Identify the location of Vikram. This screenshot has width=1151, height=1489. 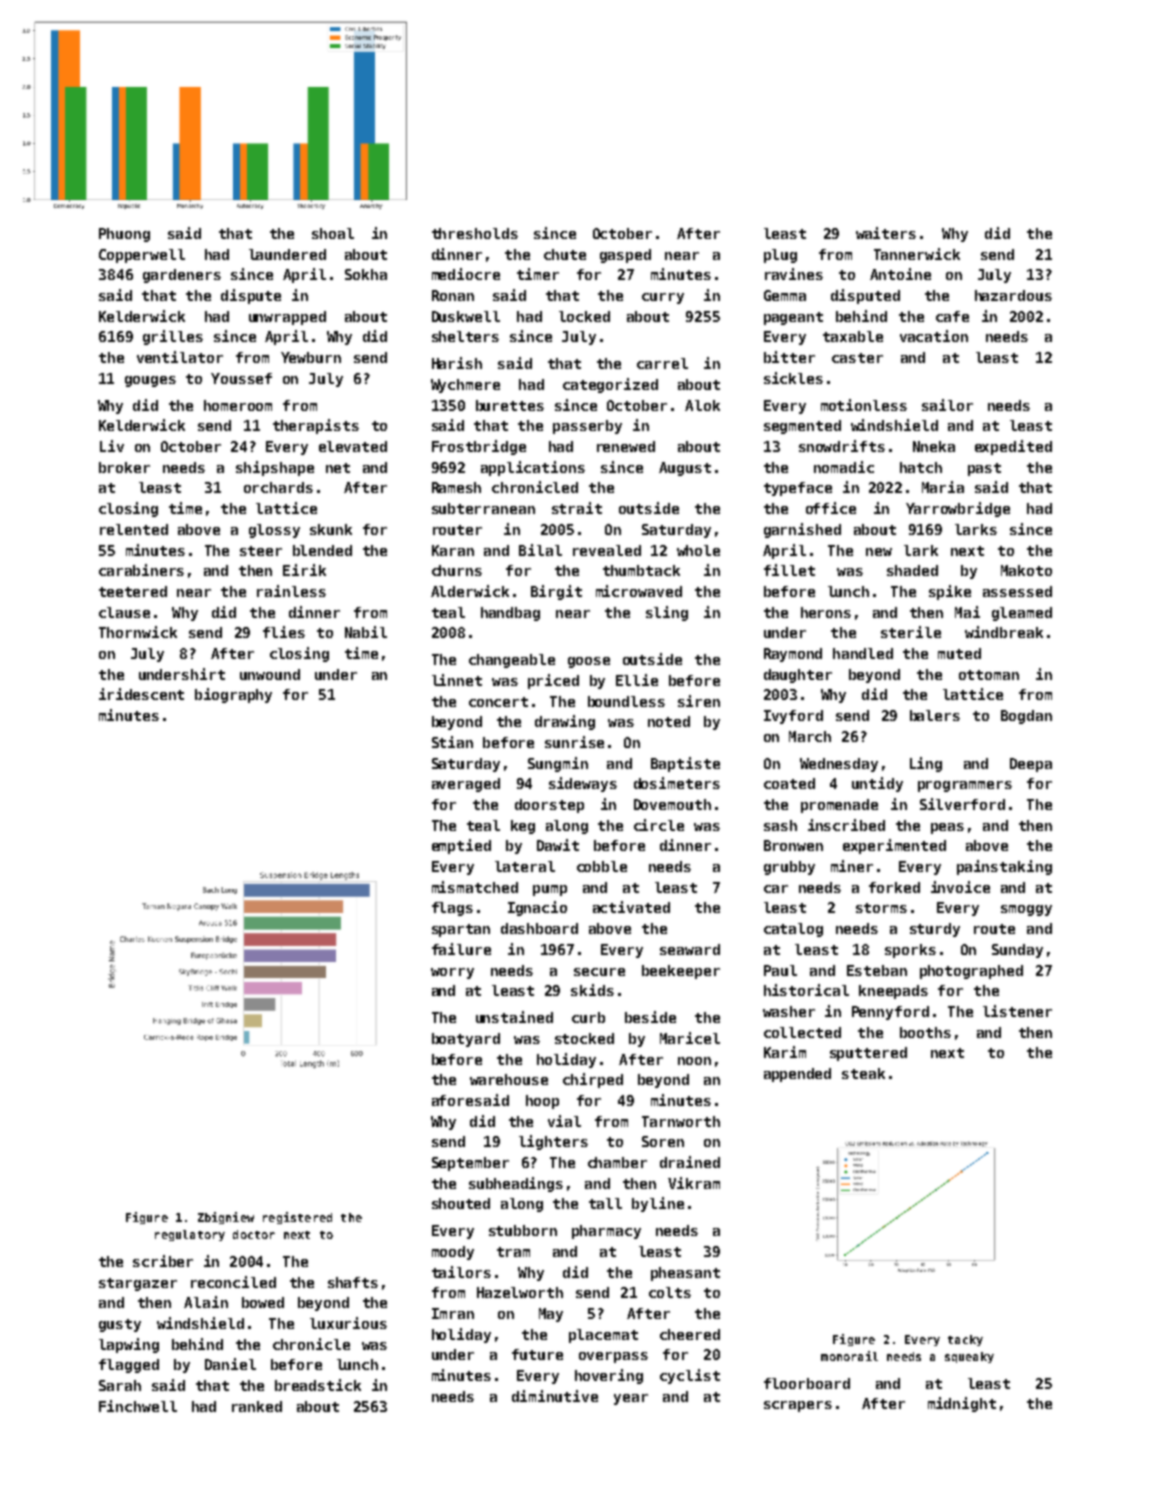
(694, 1183).
